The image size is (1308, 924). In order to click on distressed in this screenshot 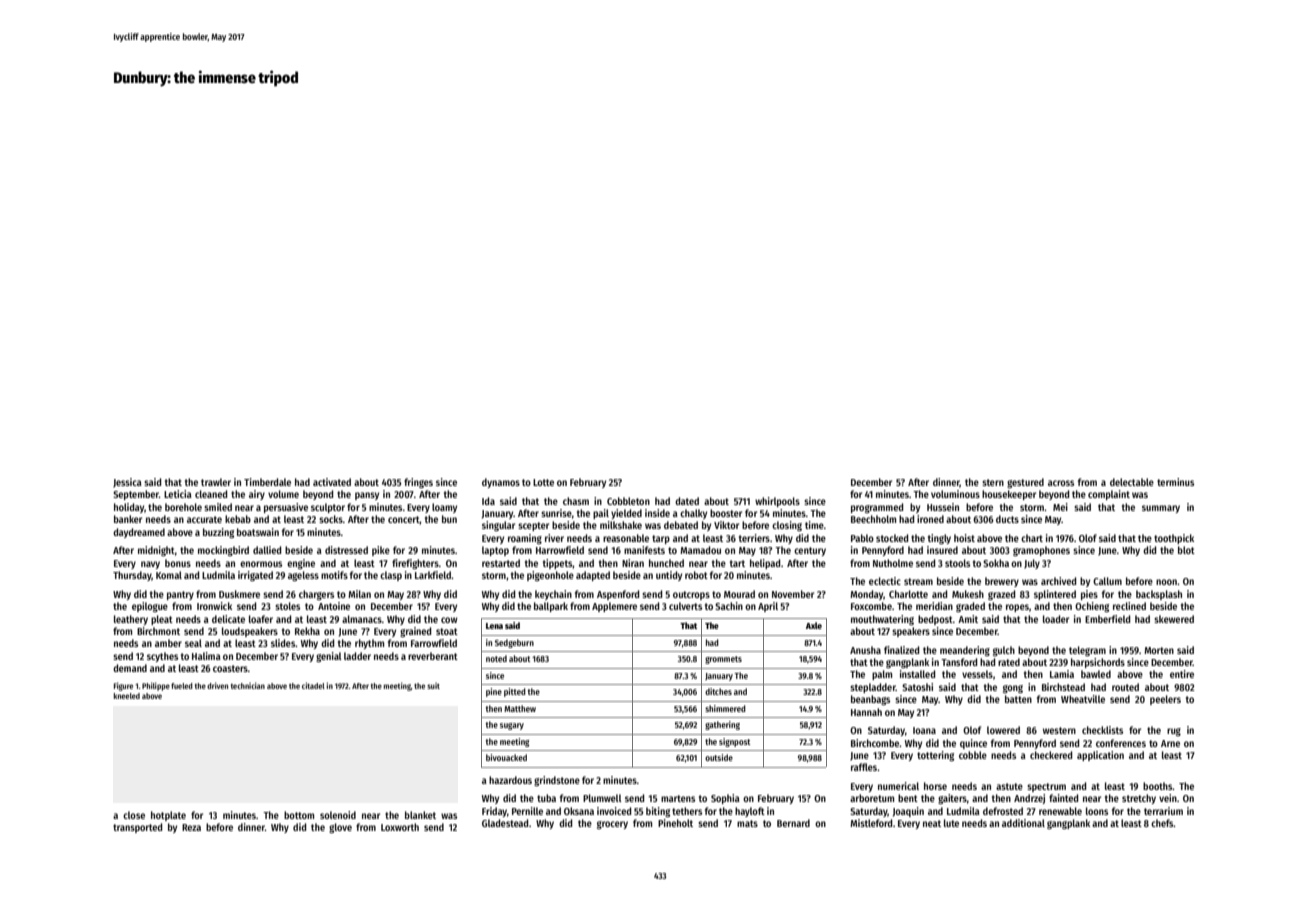, I will do `click(346, 550)`.
